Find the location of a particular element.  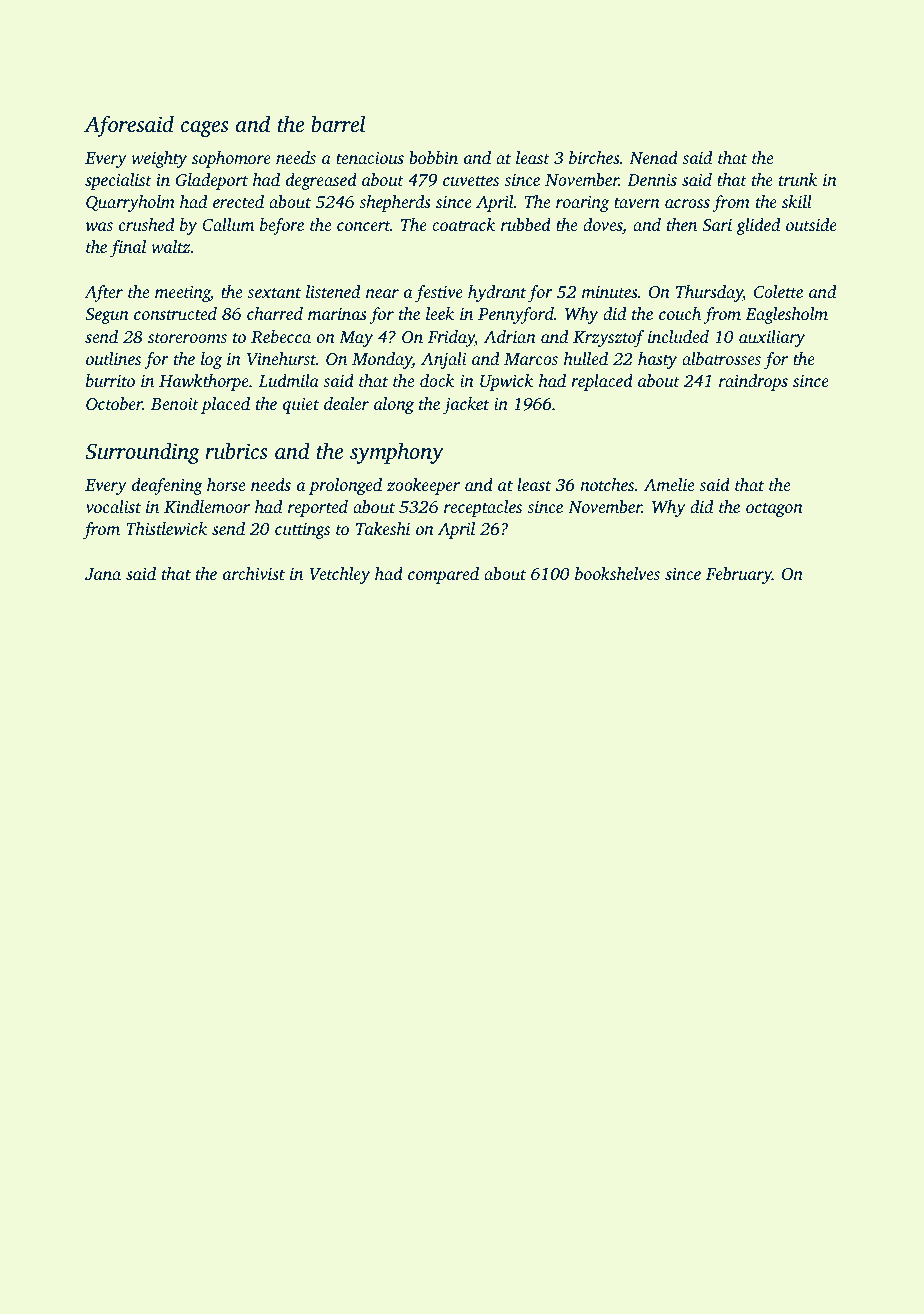

cages is located at coordinates (205, 129).
